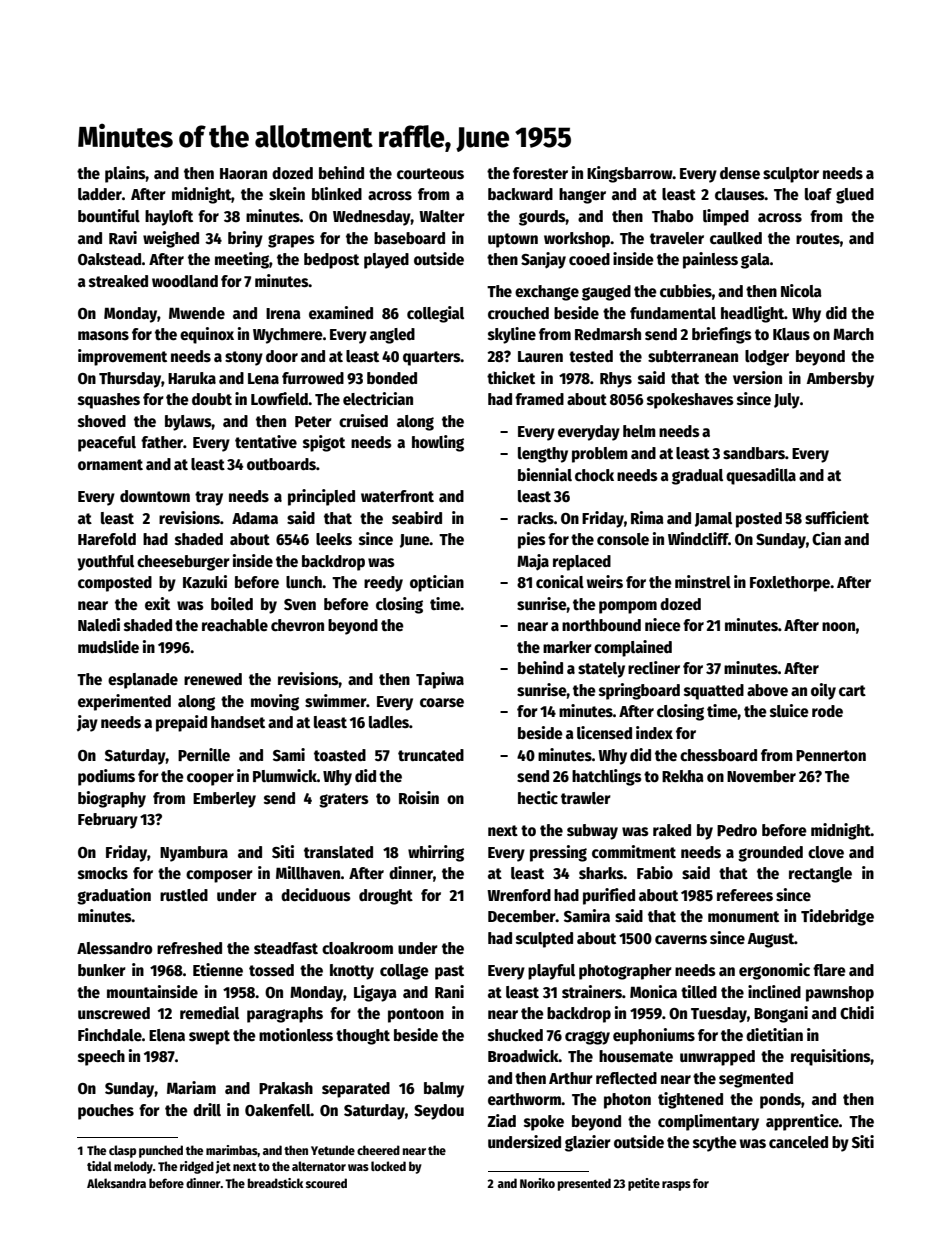  Describe the element at coordinates (826, 852) in the screenshot. I see `clove` at that location.
